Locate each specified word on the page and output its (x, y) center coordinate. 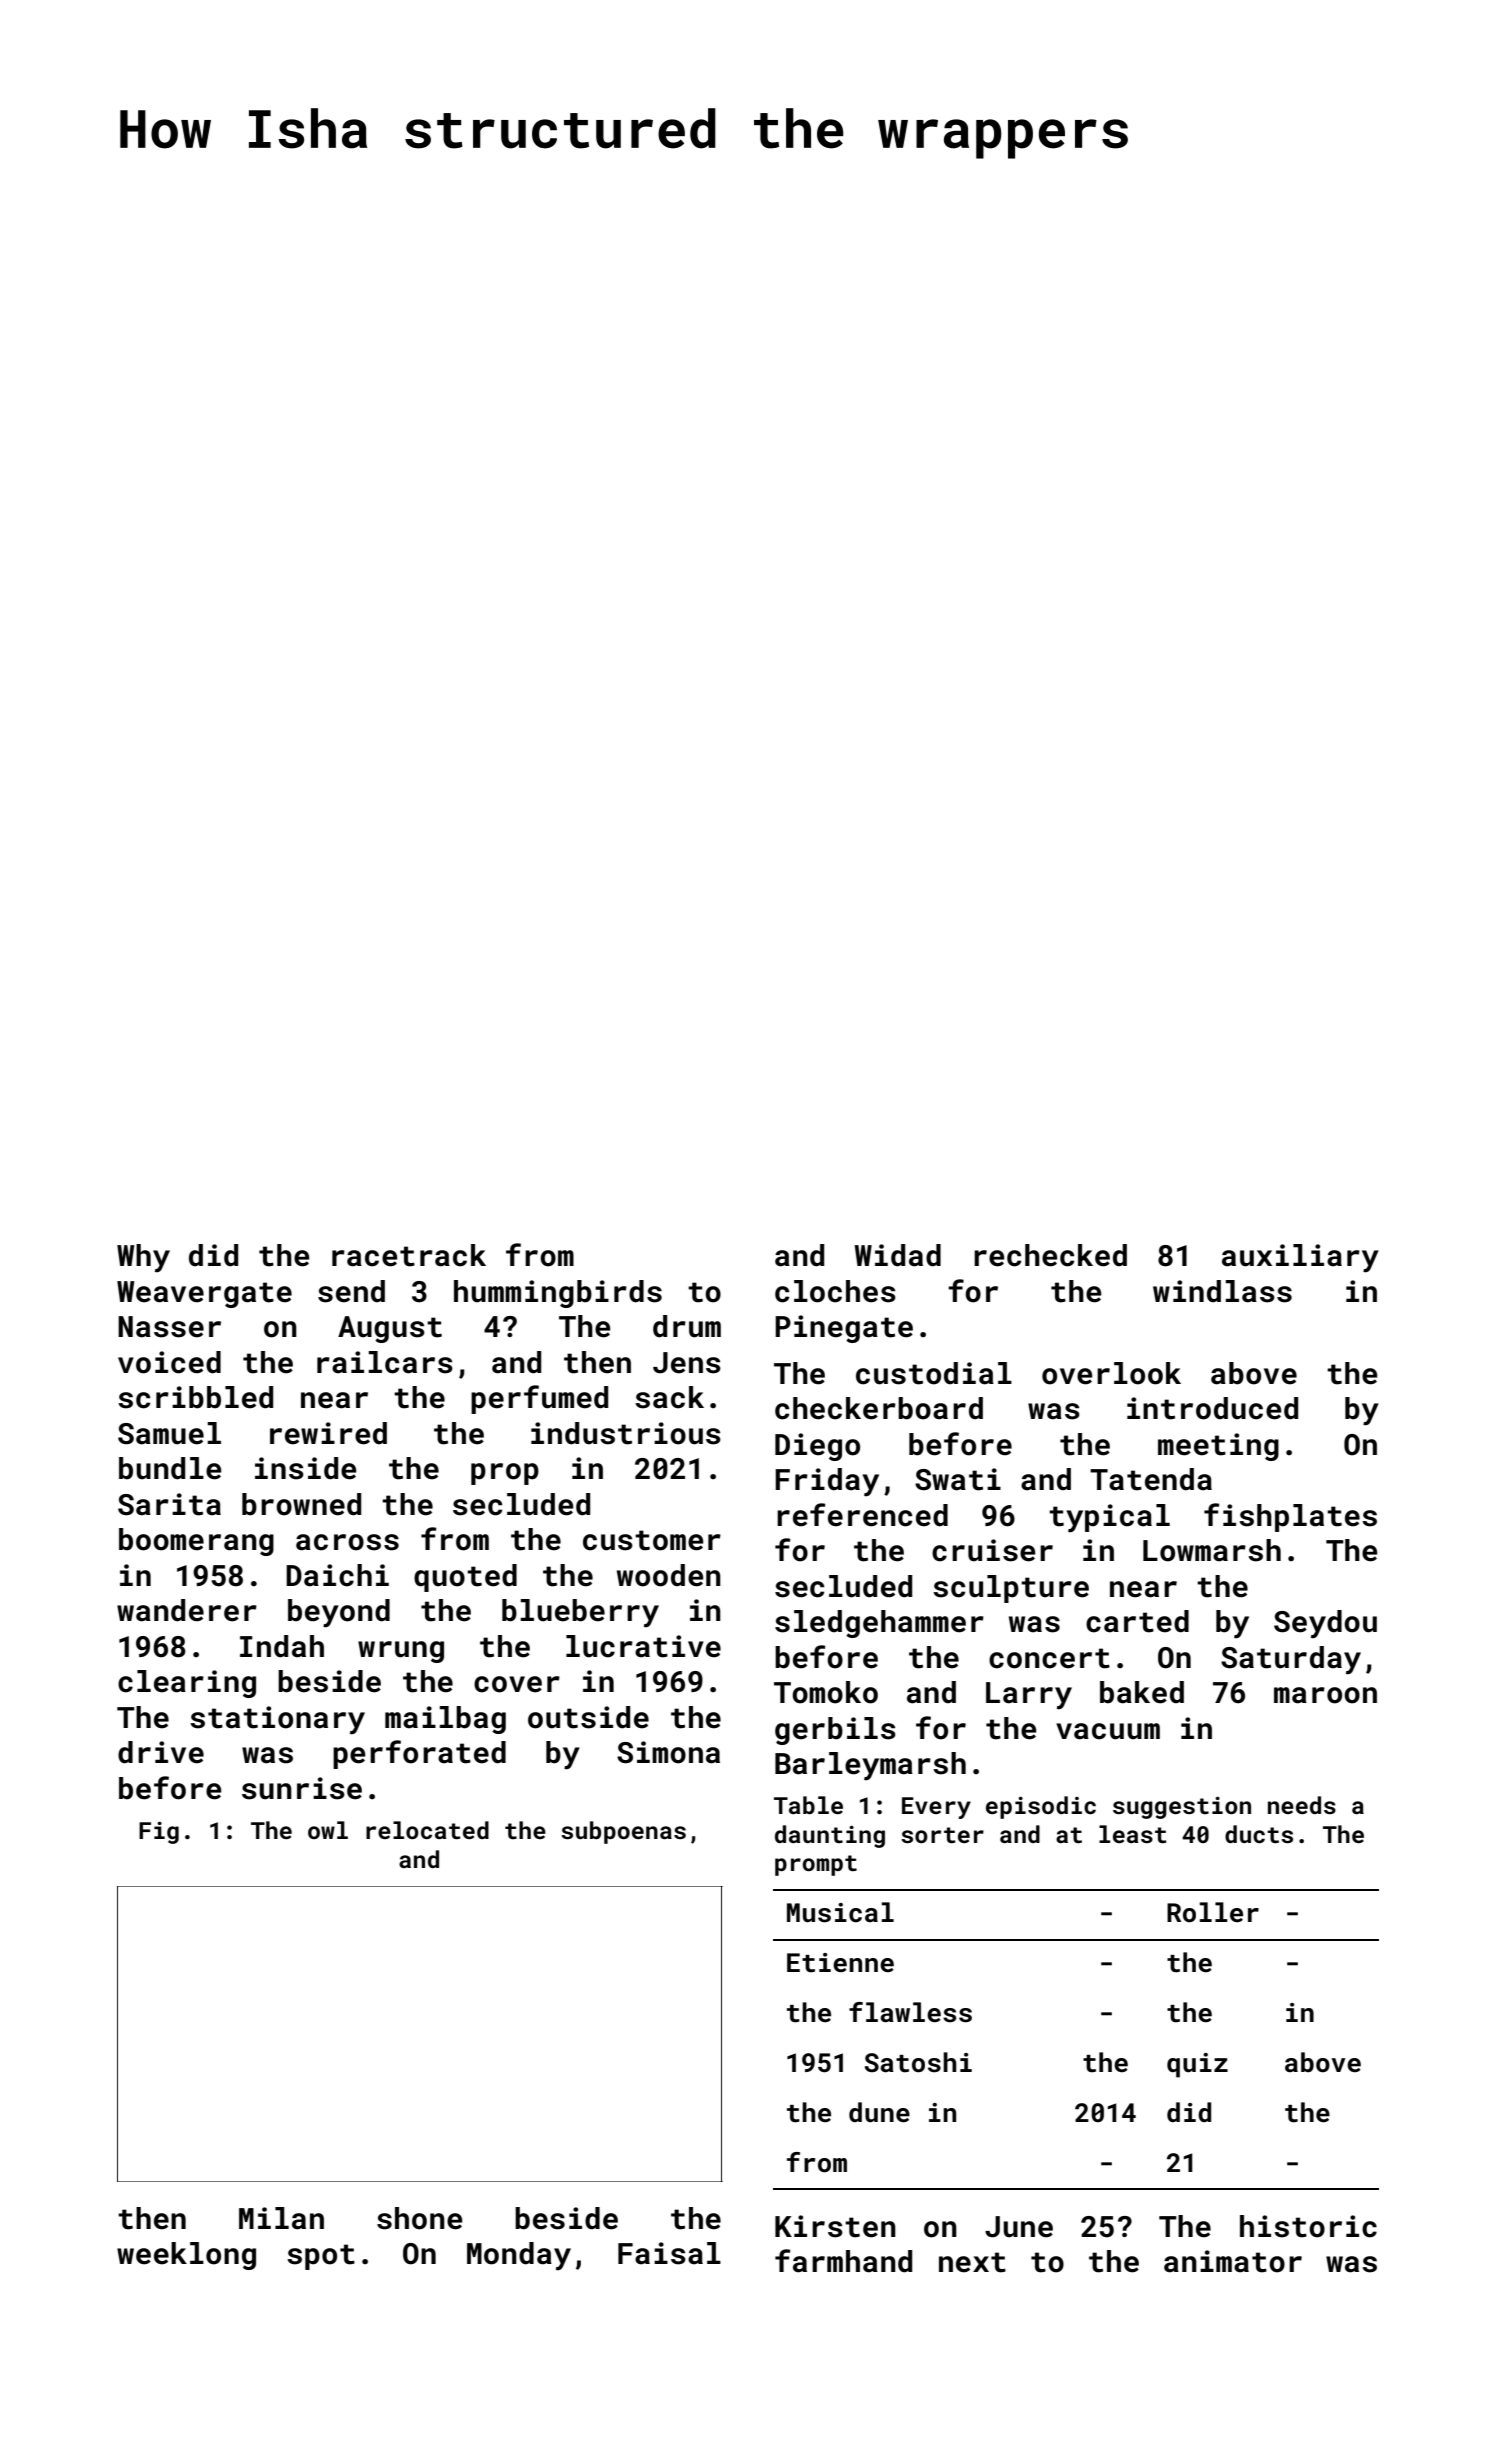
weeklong (186, 2256)
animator (1233, 2261)
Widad (897, 1255)
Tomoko (826, 1692)
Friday (827, 1482)
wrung (401, 1652)
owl (328, 1830)
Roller (1213, 1912)
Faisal (669, 2253)
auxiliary (1300, 1258)
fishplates (1290, 1517)
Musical (840, 1912)
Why (143, 1258)
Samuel (169, 1433)
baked (1142, 1692)
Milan (281, 2218)
